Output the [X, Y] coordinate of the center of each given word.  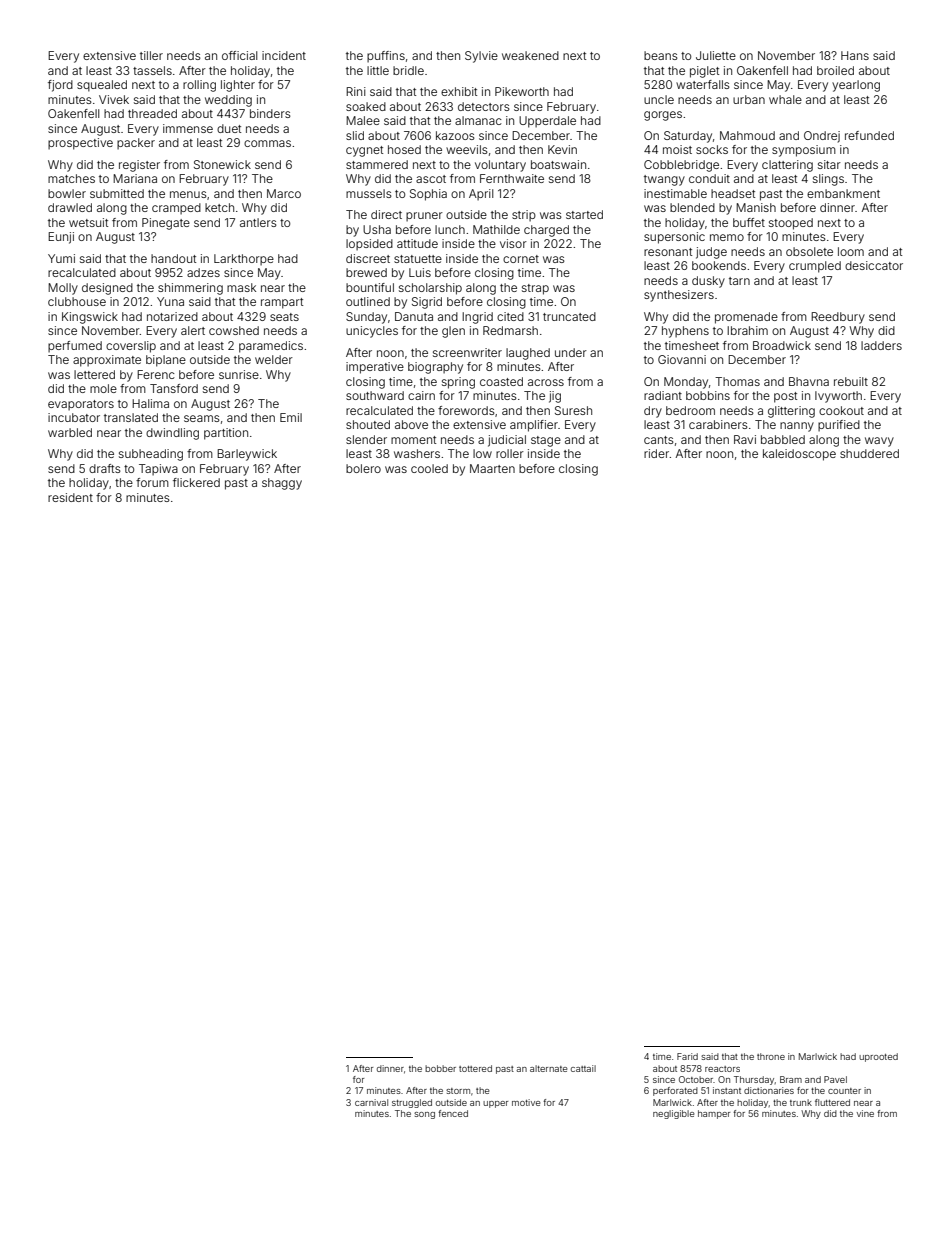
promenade [746, 318]
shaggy [282, 484]
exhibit [459, 91]
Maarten [492, 468]
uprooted [878, 1057]
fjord [60, 86]
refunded [869, 135]
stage [546, 441]
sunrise [239, 374]
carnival [371, 1102]
